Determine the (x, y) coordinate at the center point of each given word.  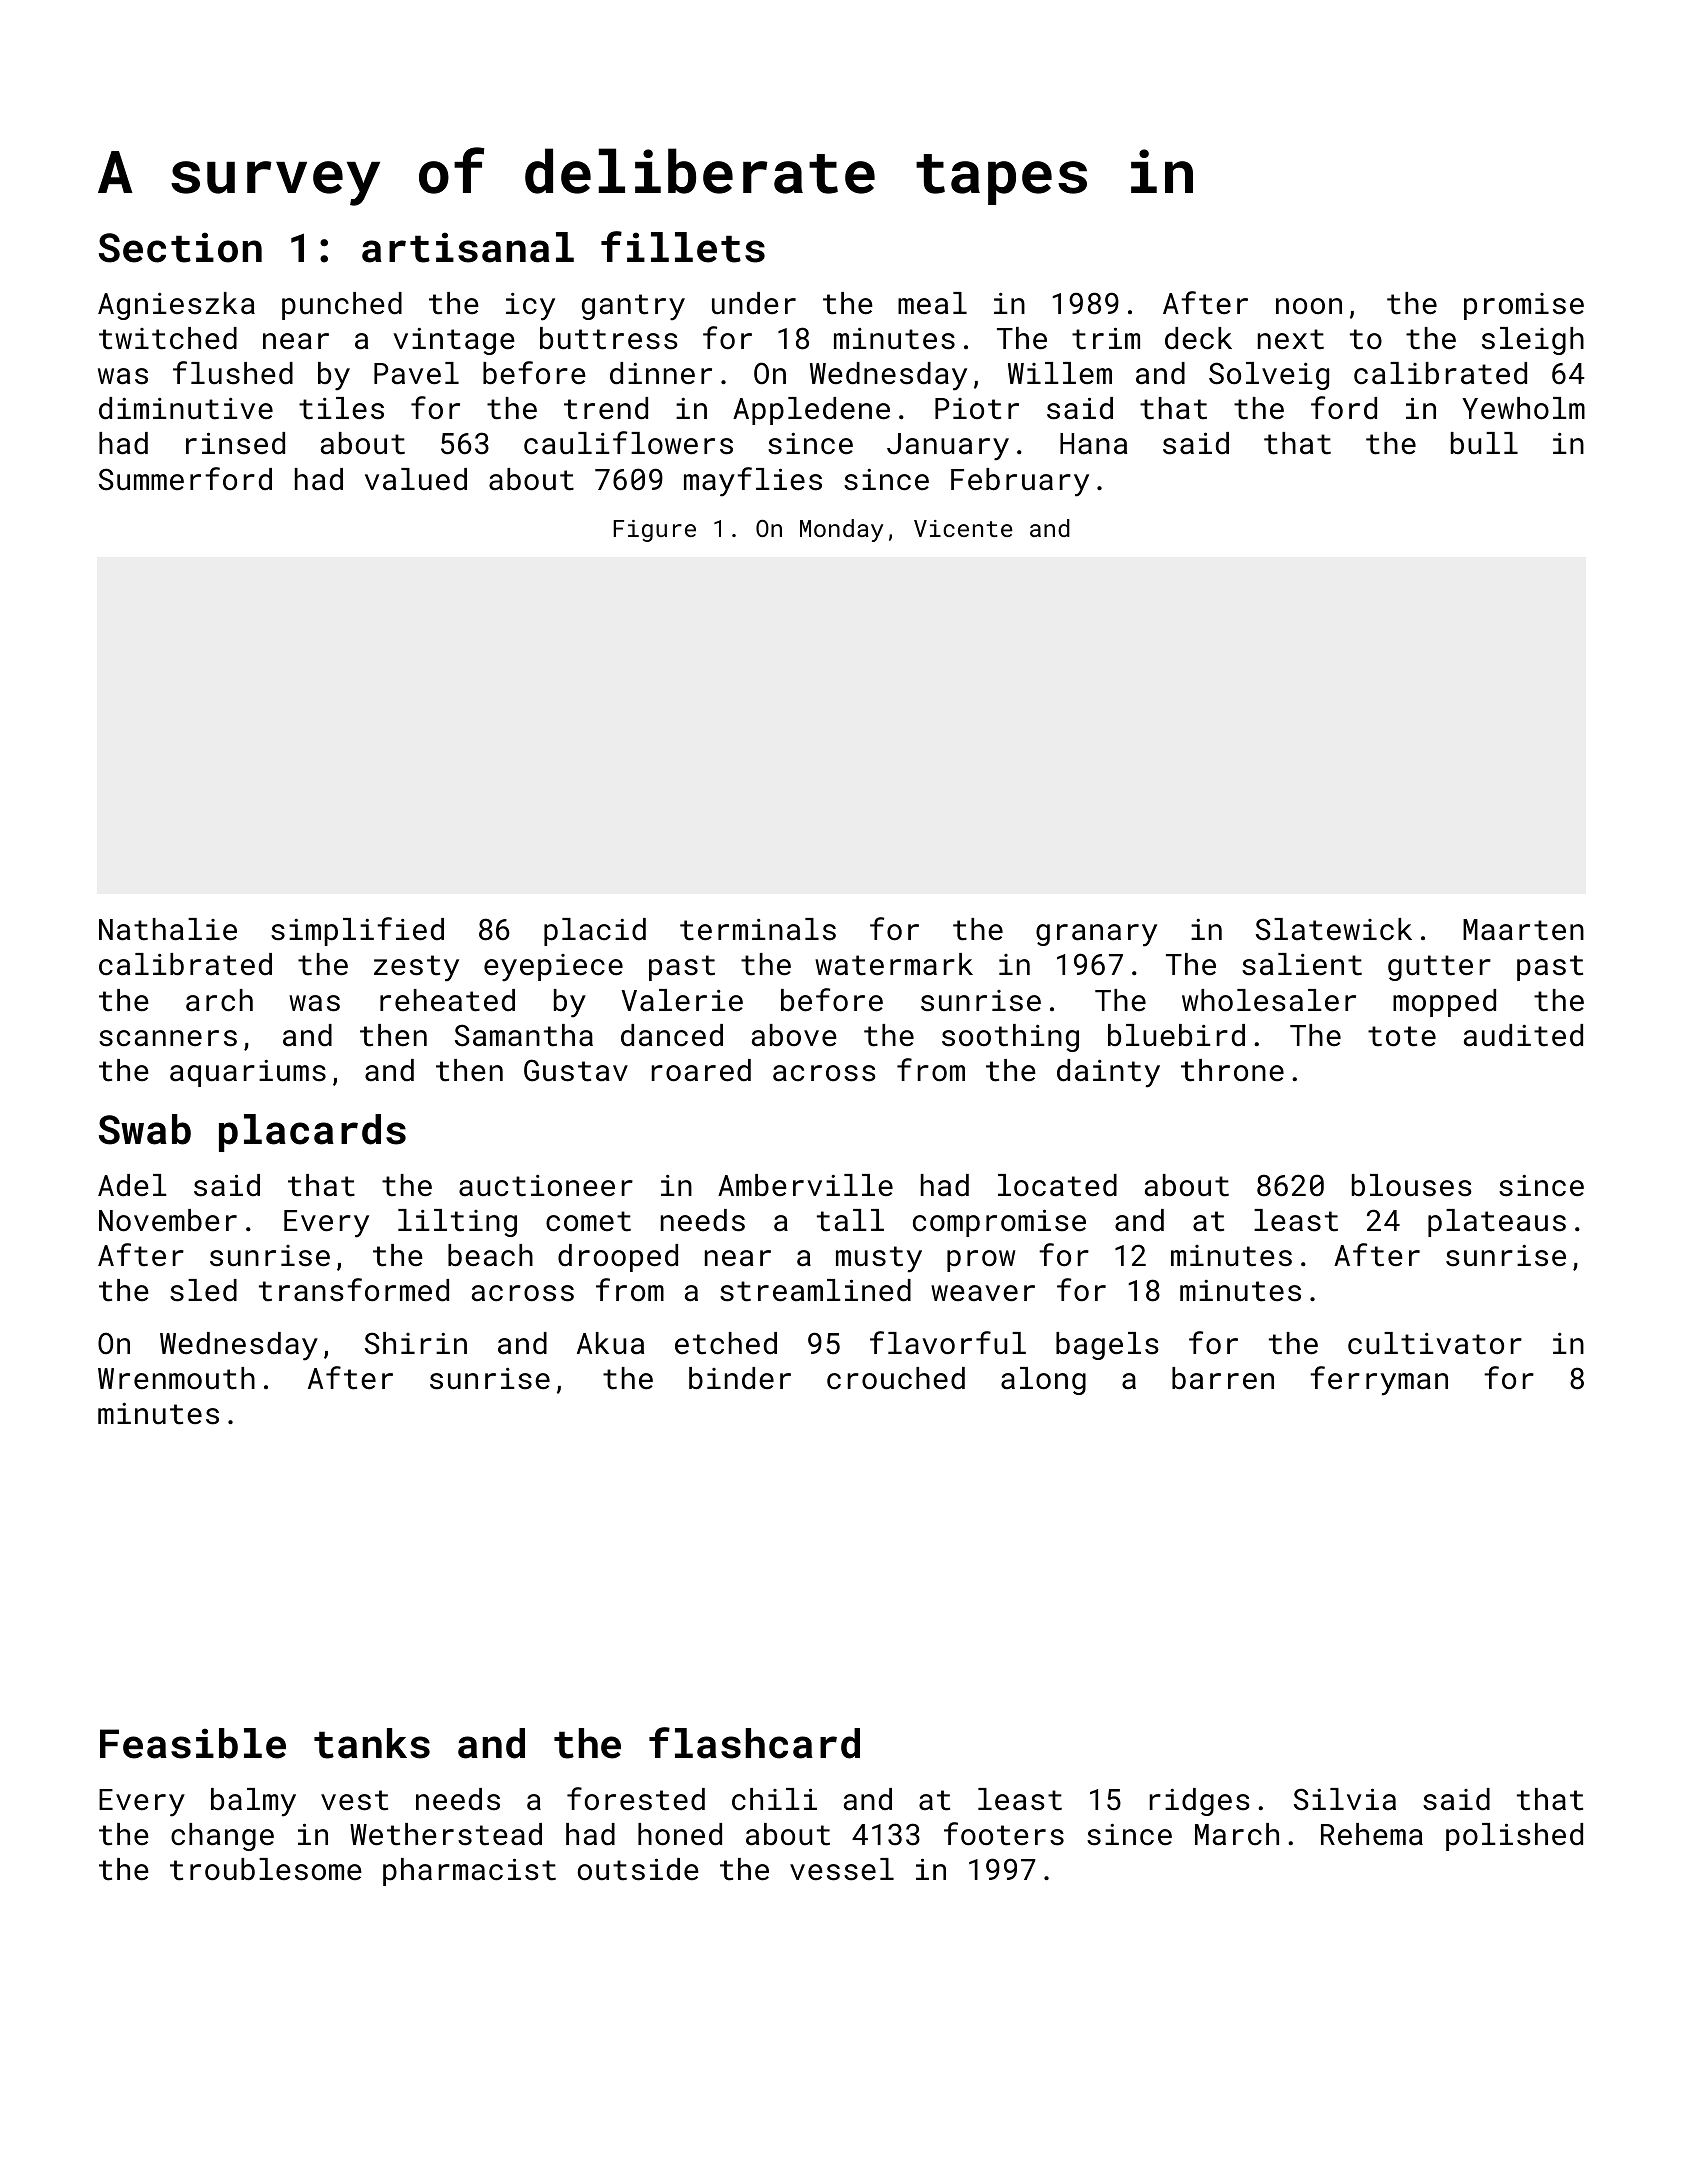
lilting (457, 1223)
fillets (683, 247)
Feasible (193, 1743)
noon (1309, 306)
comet (588, 1221)
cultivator (1435, 1343)
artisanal (468, 247)
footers (1004, 1834)
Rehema (1372, 1834)
